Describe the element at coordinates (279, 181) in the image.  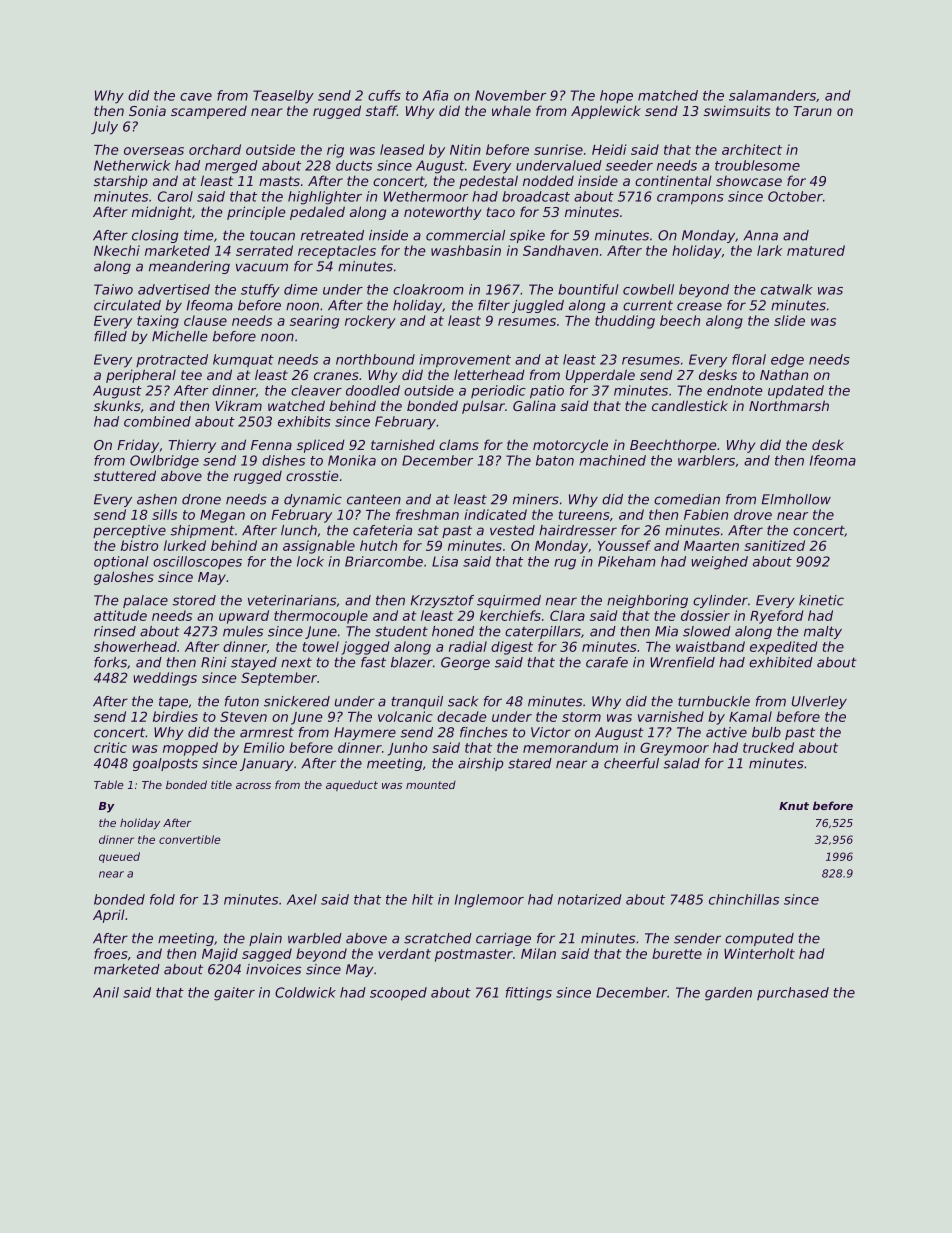
I see `masts` at that location.
